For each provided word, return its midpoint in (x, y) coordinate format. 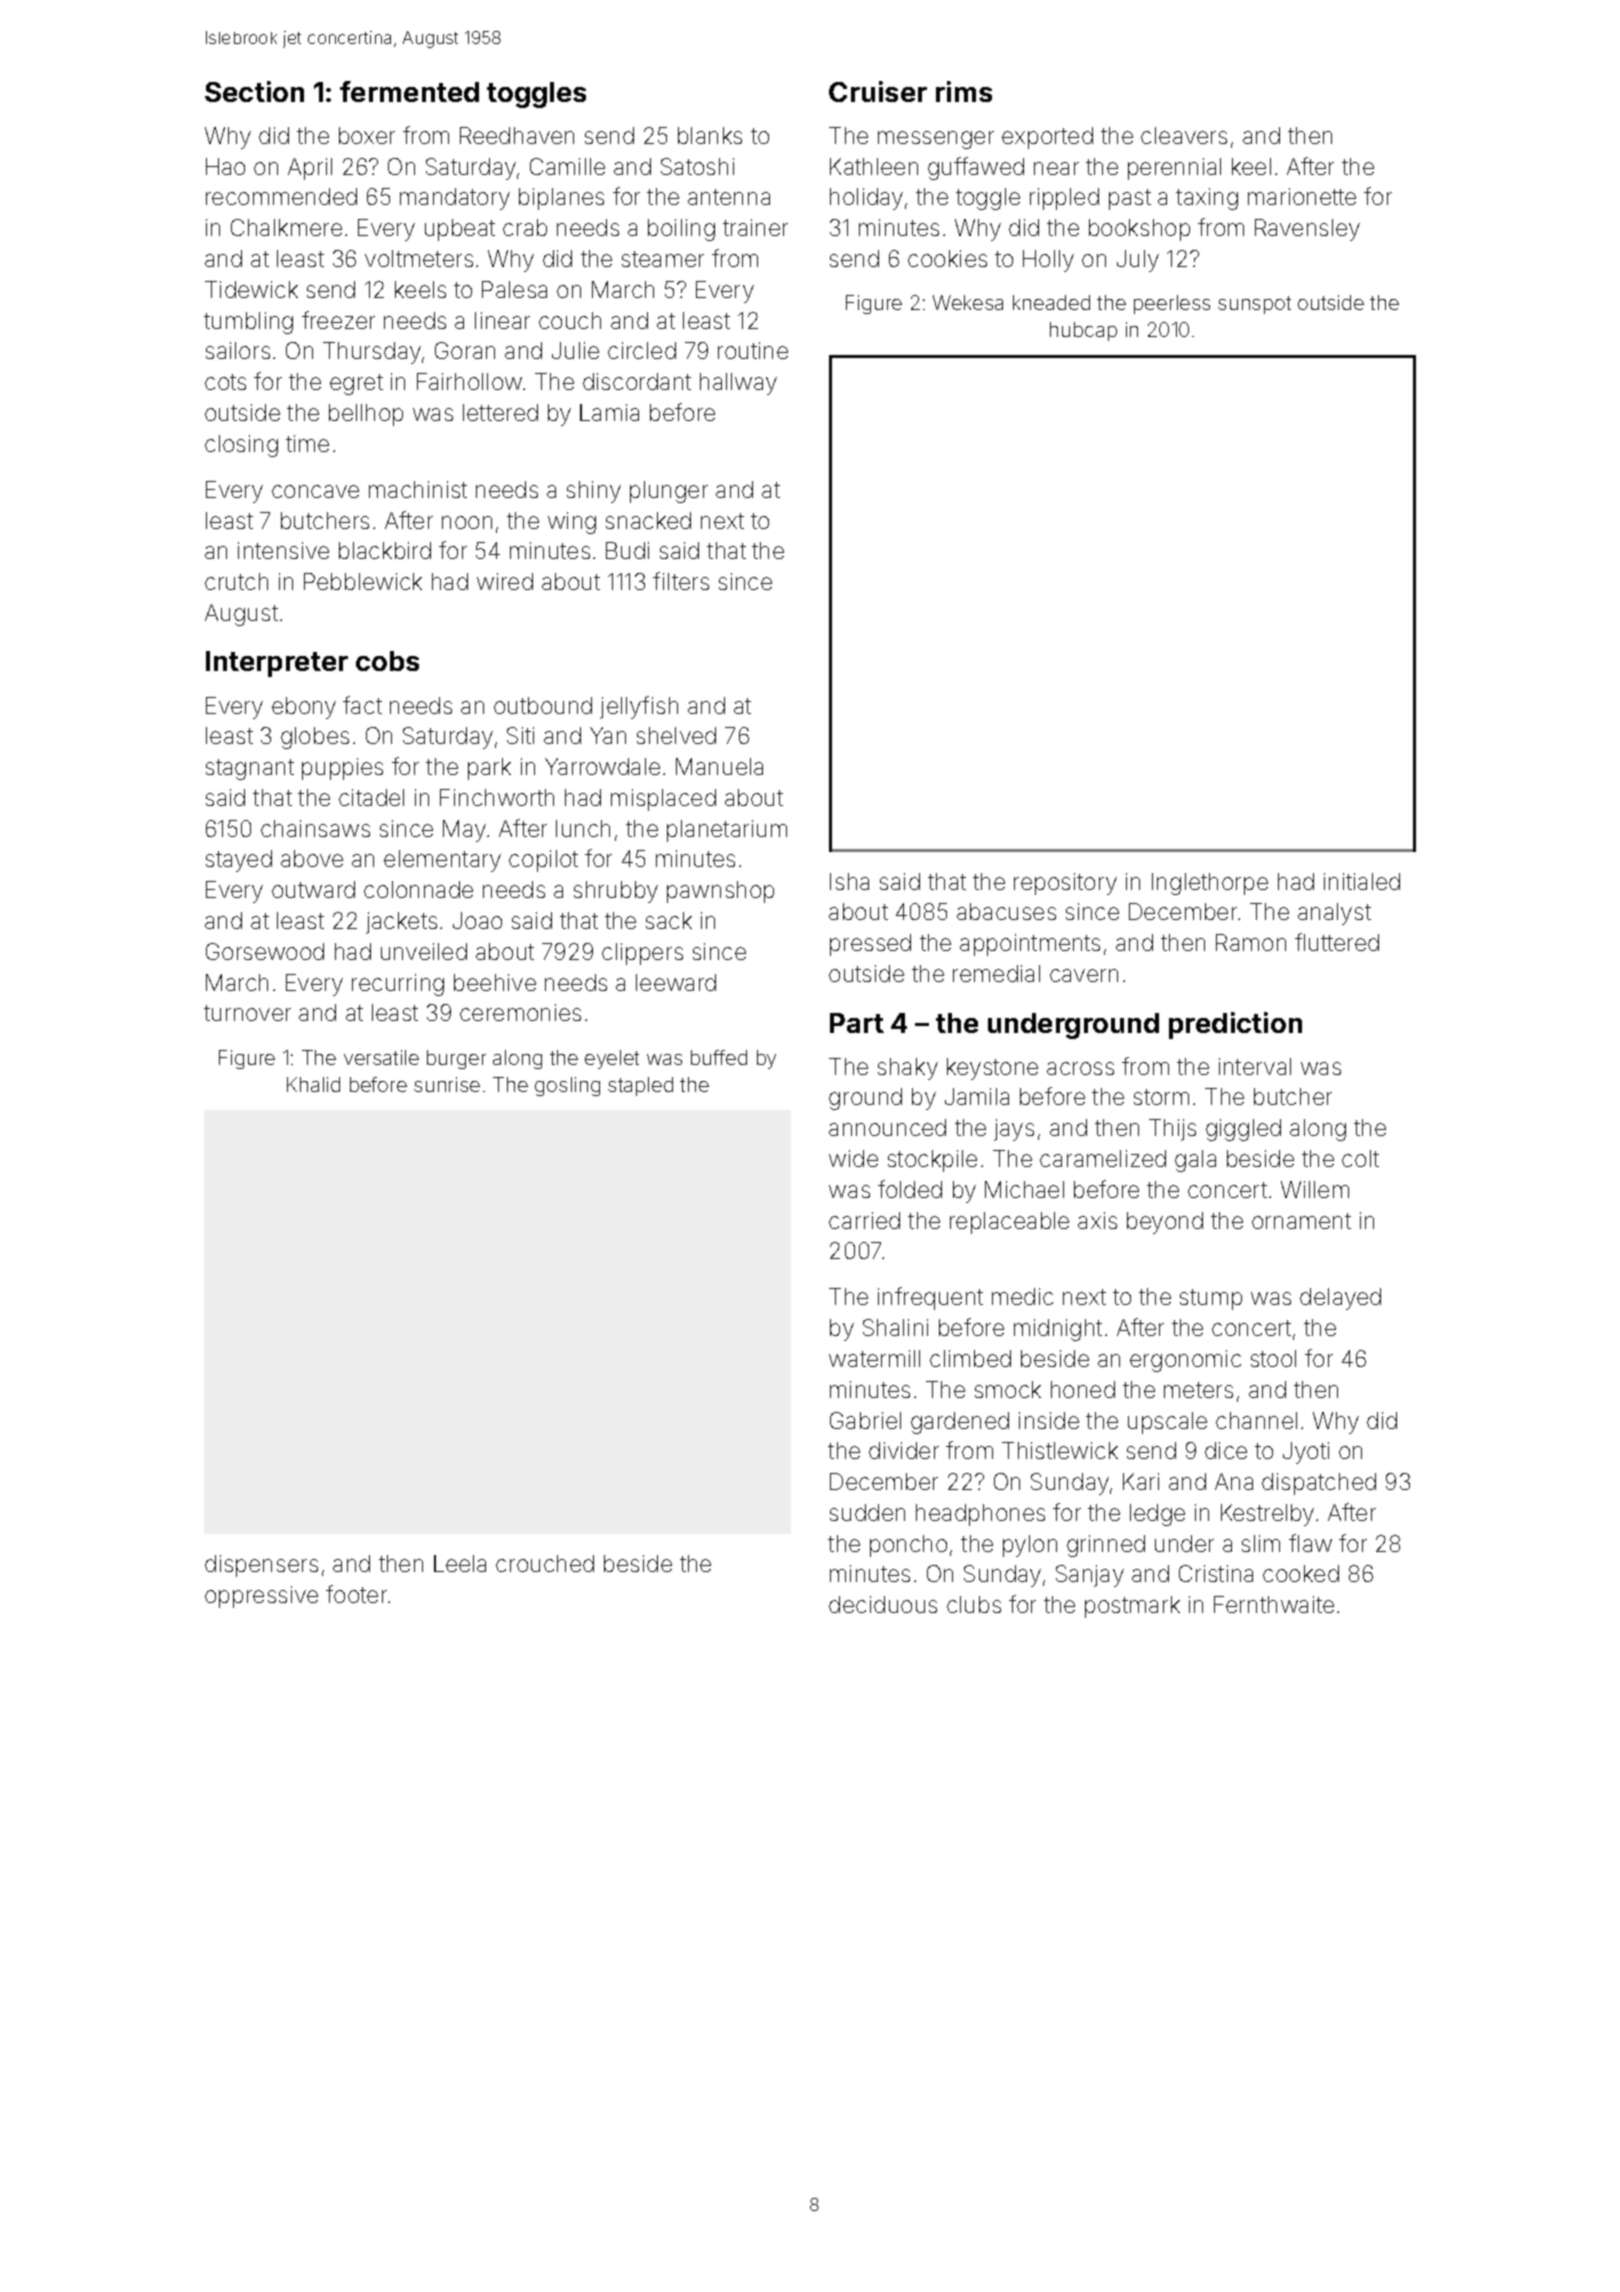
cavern (1084, 975)
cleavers (1184, 135)
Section (254, 91)
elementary (442, 861)
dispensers (261, 1566)
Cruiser (878, 91)
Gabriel (865, 1420)
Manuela (719, 766)
